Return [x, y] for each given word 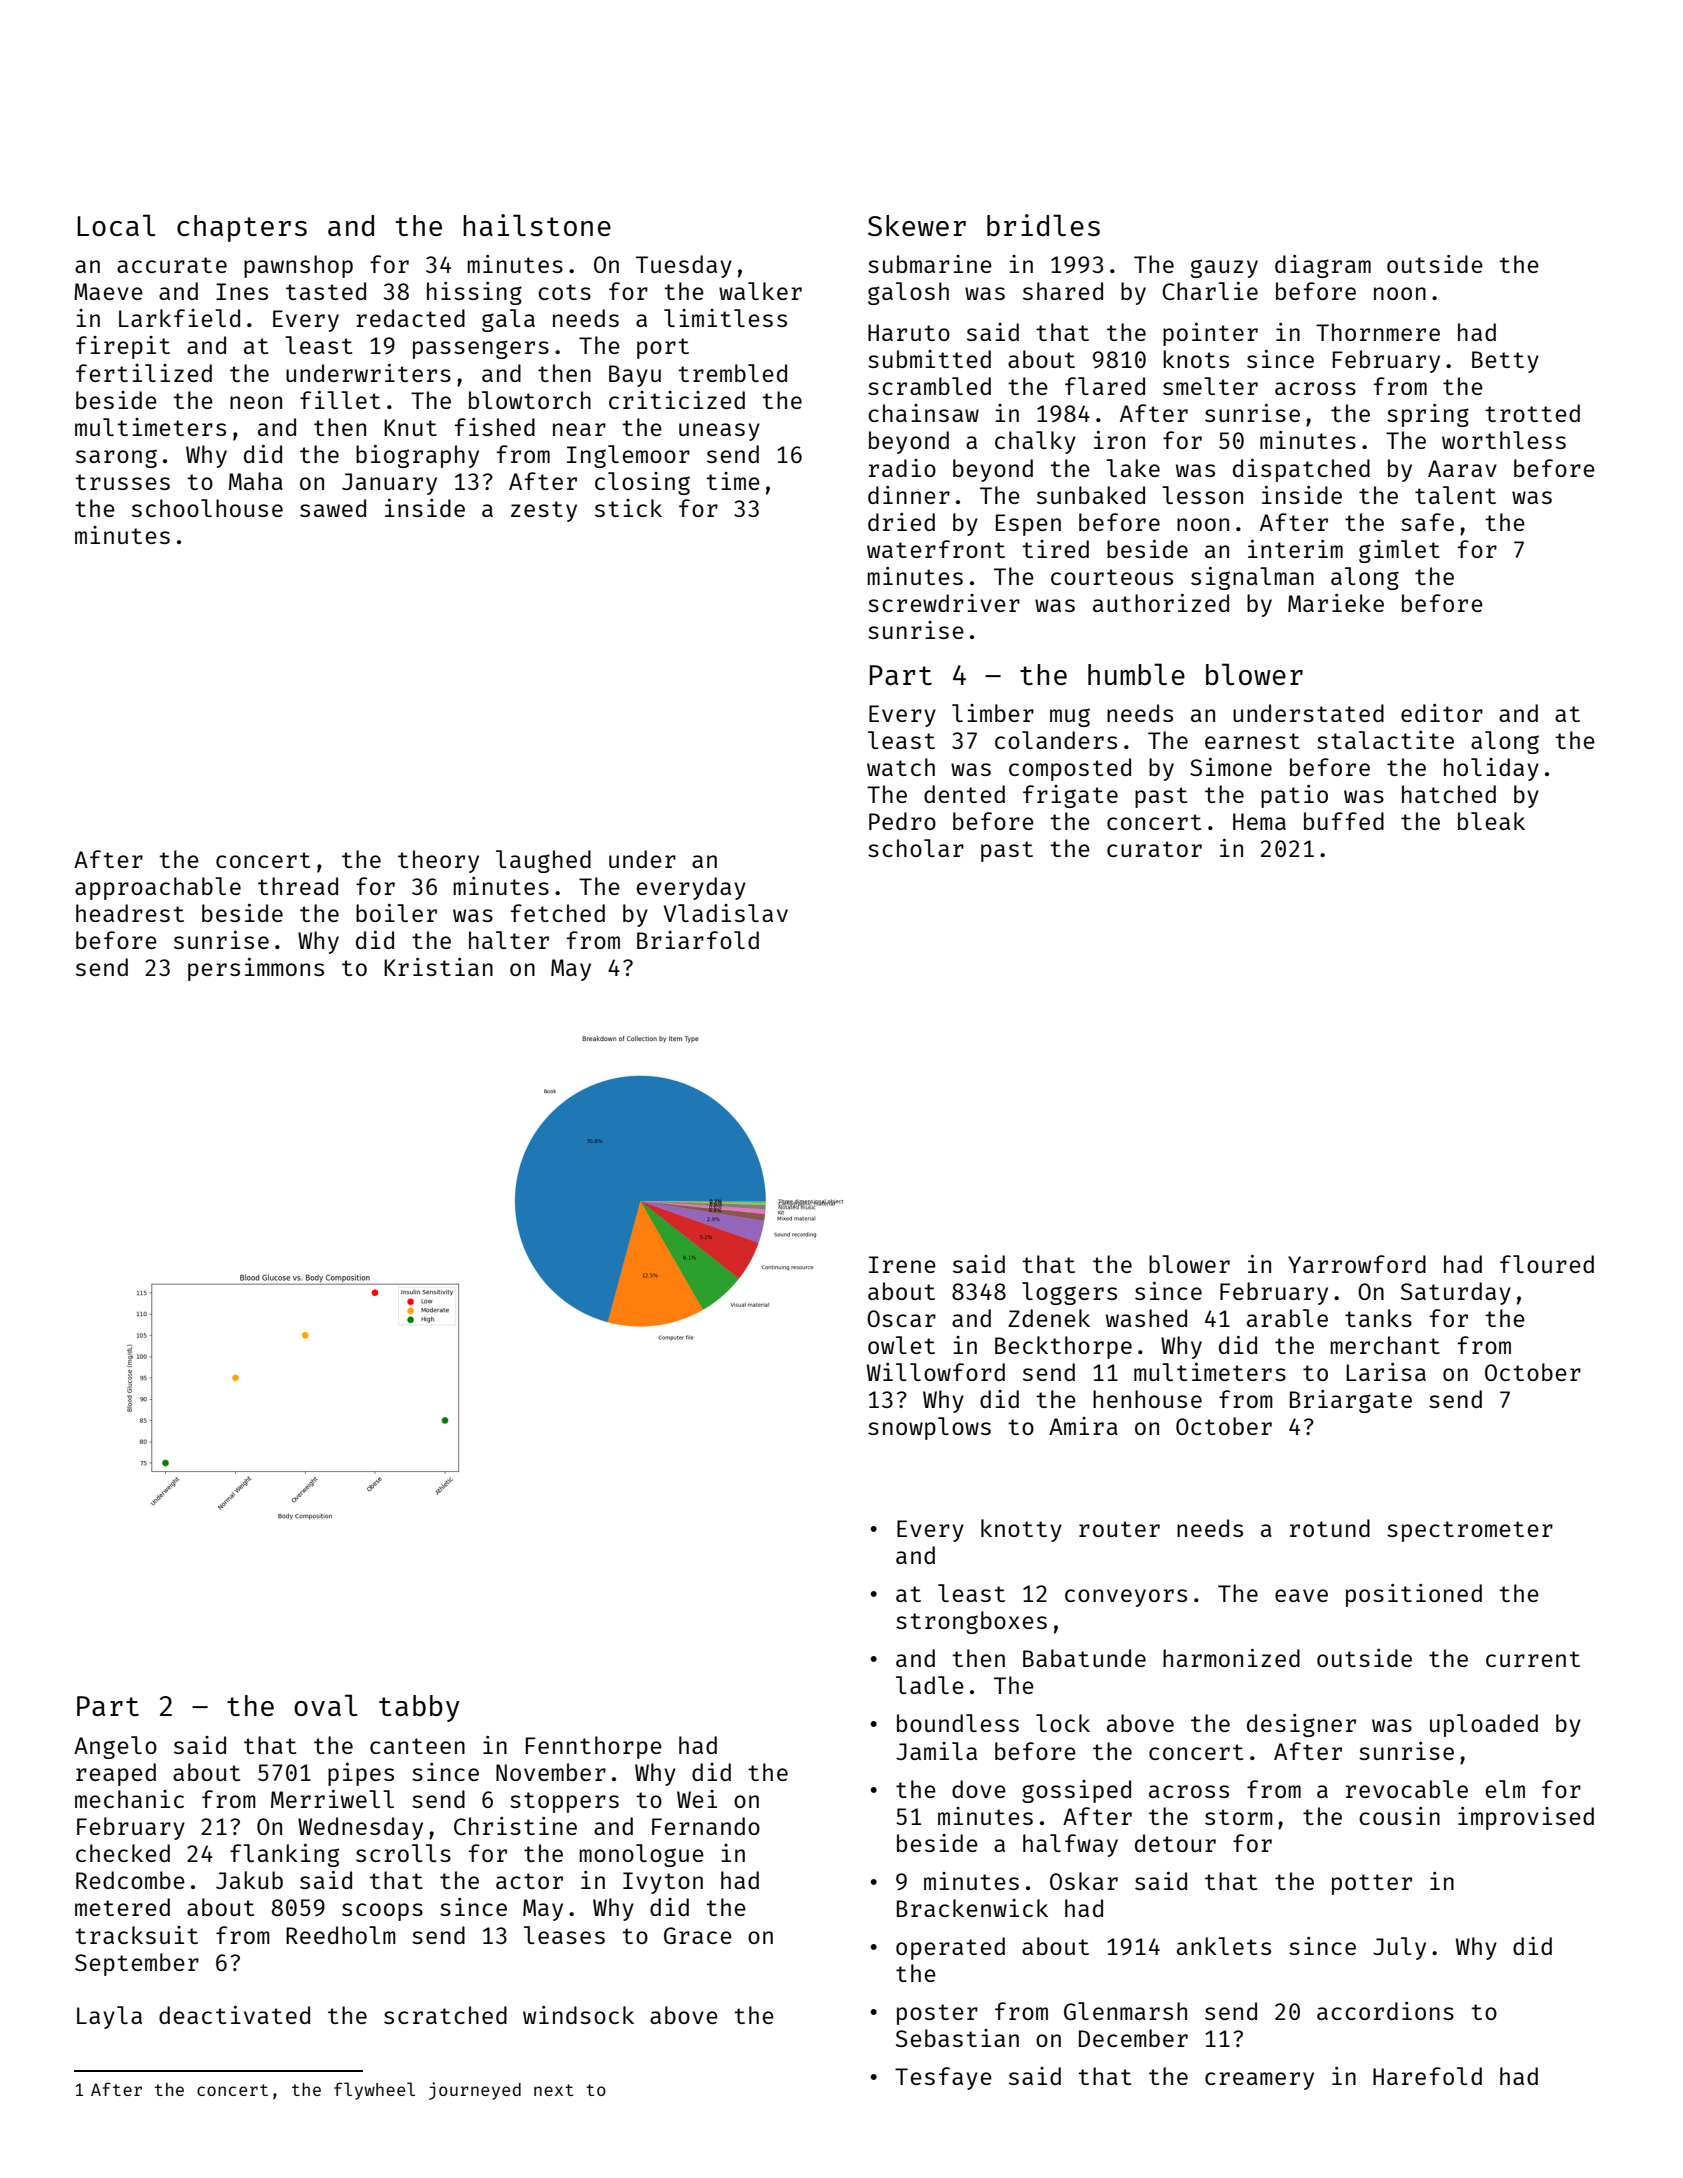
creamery [1259, 2081]
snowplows [929, 1428]
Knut [410, 427]
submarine [930, 264]
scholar [916, 848]
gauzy [1224, 268]
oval [326, 1705]
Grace [698, 1935]
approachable [158, 888]
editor [1442, 713]
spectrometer [1470, 1531]
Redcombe [130, 1880]
